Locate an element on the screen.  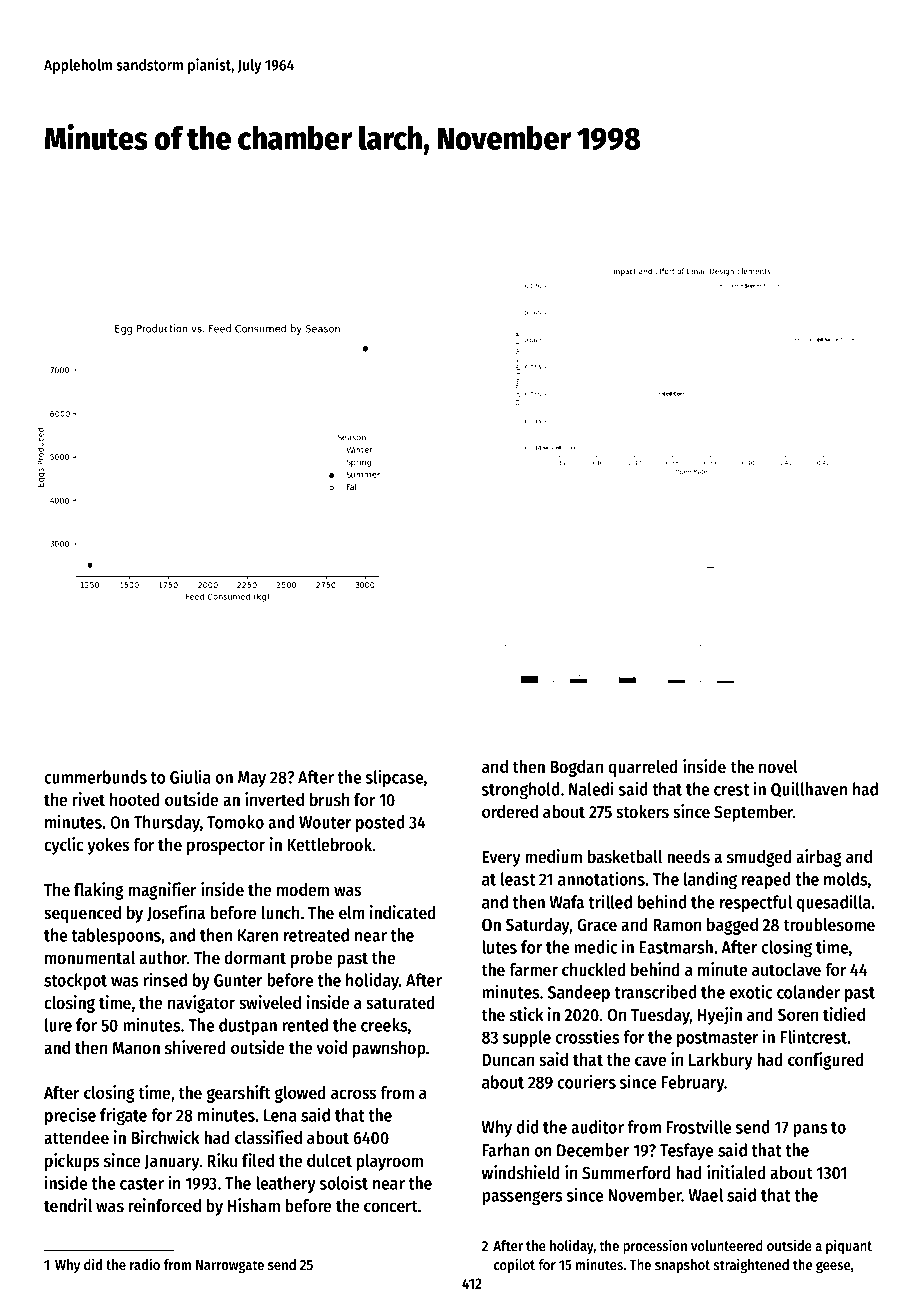
slipcase is located at coordinates (394, 778).
